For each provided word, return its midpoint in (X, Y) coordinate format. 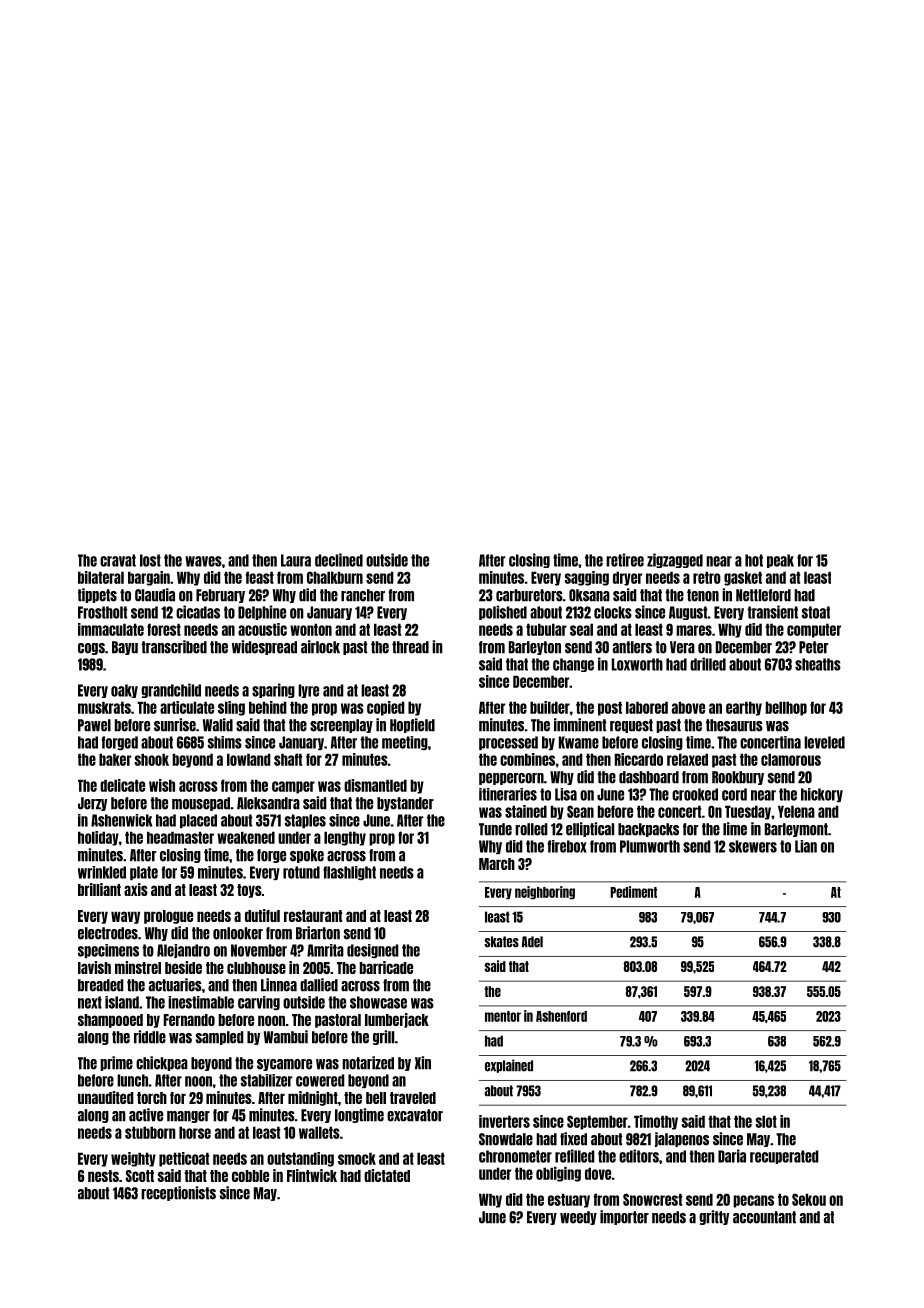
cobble (250, 1176)
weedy (578, 1218)
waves (203, 561)
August (688, 613)
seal (581, 629)
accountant (764, 1217)
